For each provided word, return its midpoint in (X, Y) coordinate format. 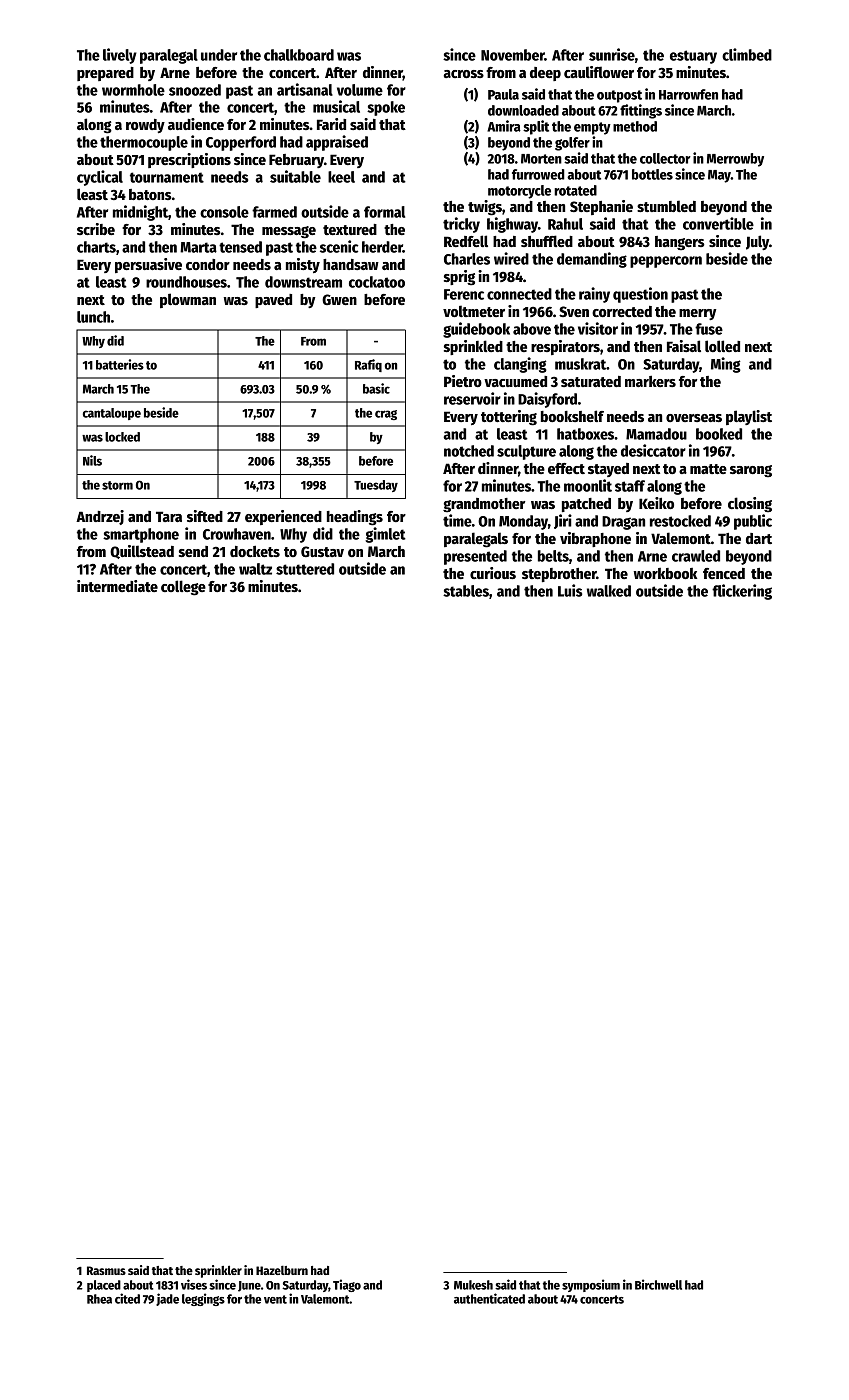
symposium (591, 1285)
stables (466, 591)
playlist (749, 417)
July (757, 242)
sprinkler (218, 1271)
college (183, 588)
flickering (742, 592)
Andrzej (100, 517)
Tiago (347, 1285)
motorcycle (519, 192)
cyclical (100, 178)
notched (469, 451)
